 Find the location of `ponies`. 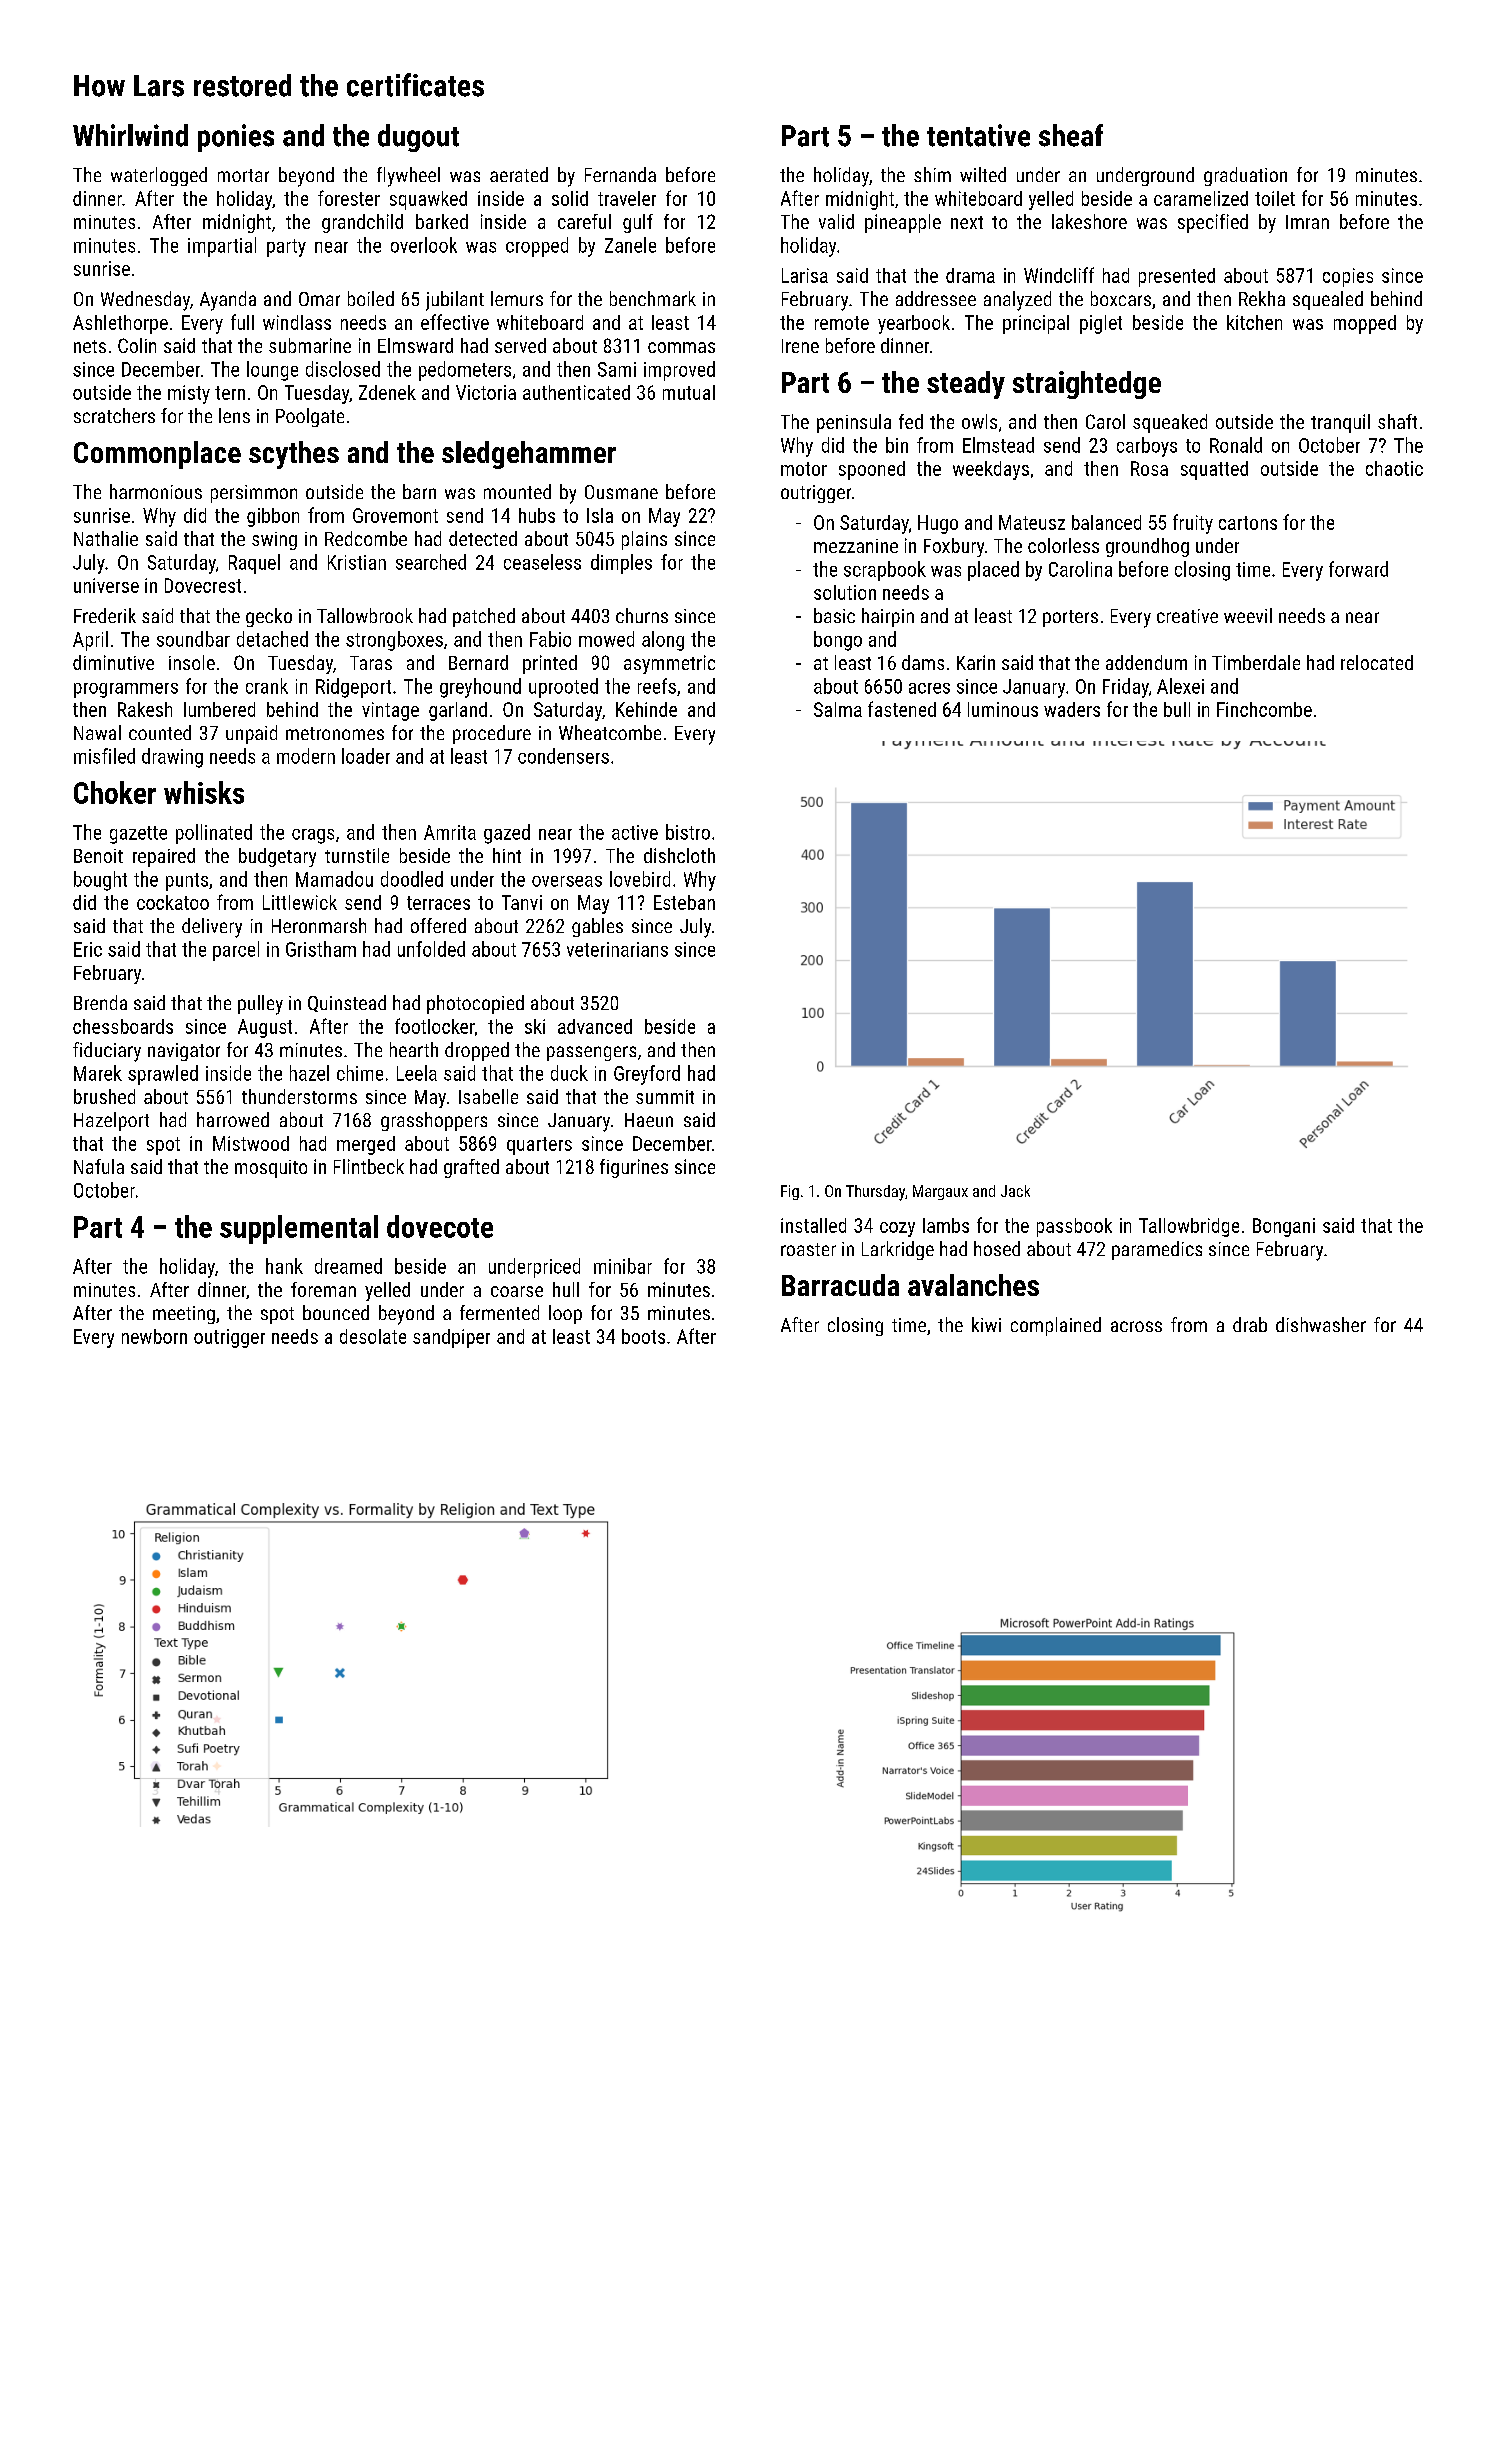

ponies is located at coordinates (236, 138).
